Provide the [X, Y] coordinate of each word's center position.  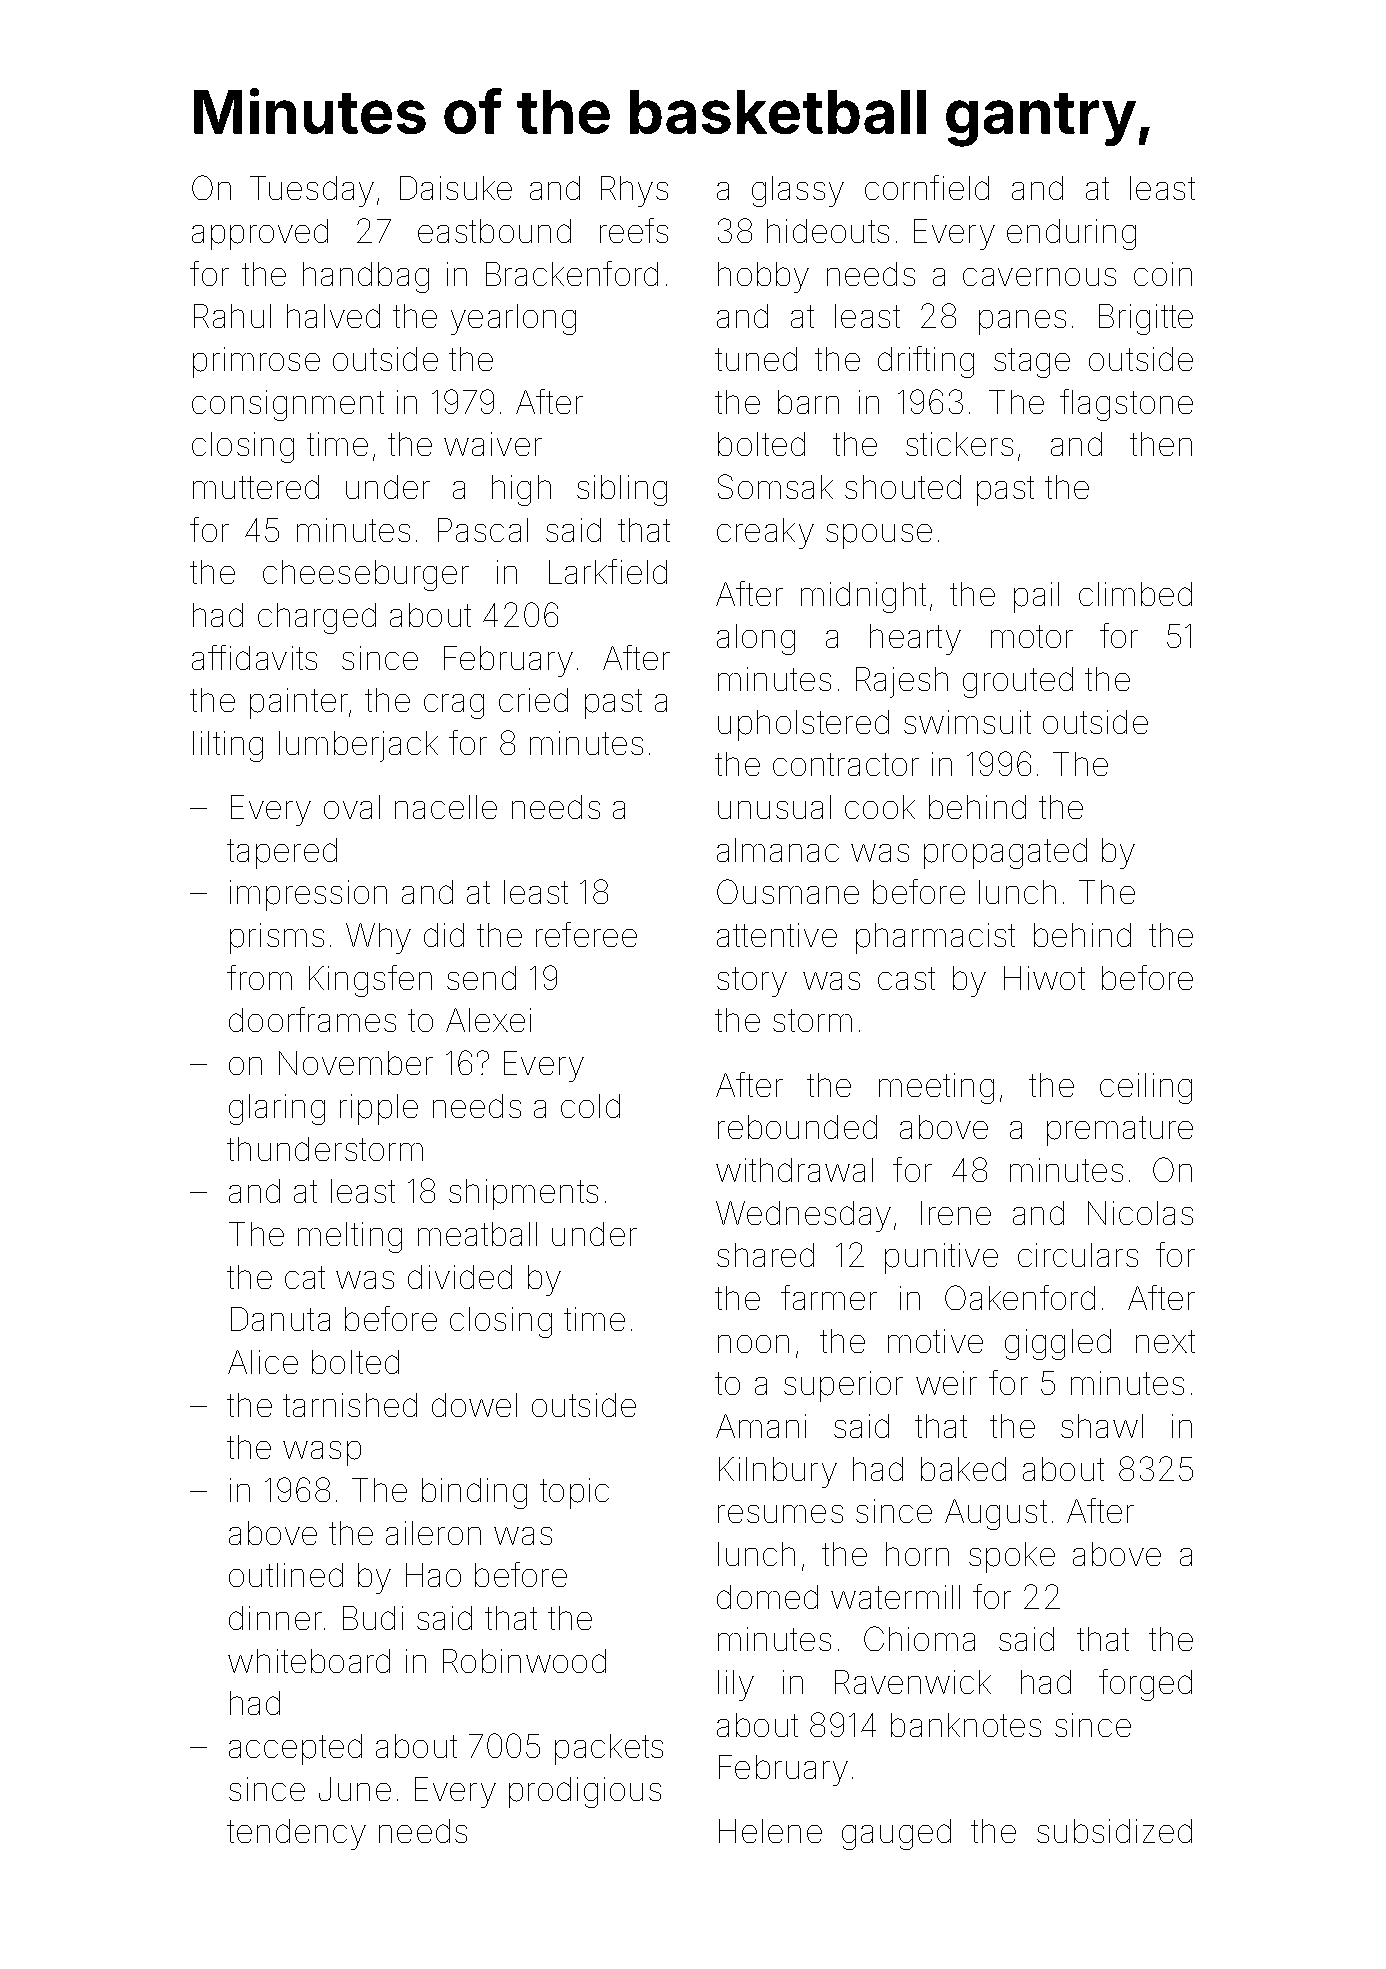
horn [917, 1554]
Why [378, 938]
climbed [1135, 594]
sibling [622, 490]
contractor [846, 764]
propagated [1005, 853]
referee [586, 934]
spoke [1012, 1557]
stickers [959, 444]
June [355, 1789]
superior [843, 1386]
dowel [474, 1405]
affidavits [254, 657]
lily [736, 1685]
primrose [256, 362]
